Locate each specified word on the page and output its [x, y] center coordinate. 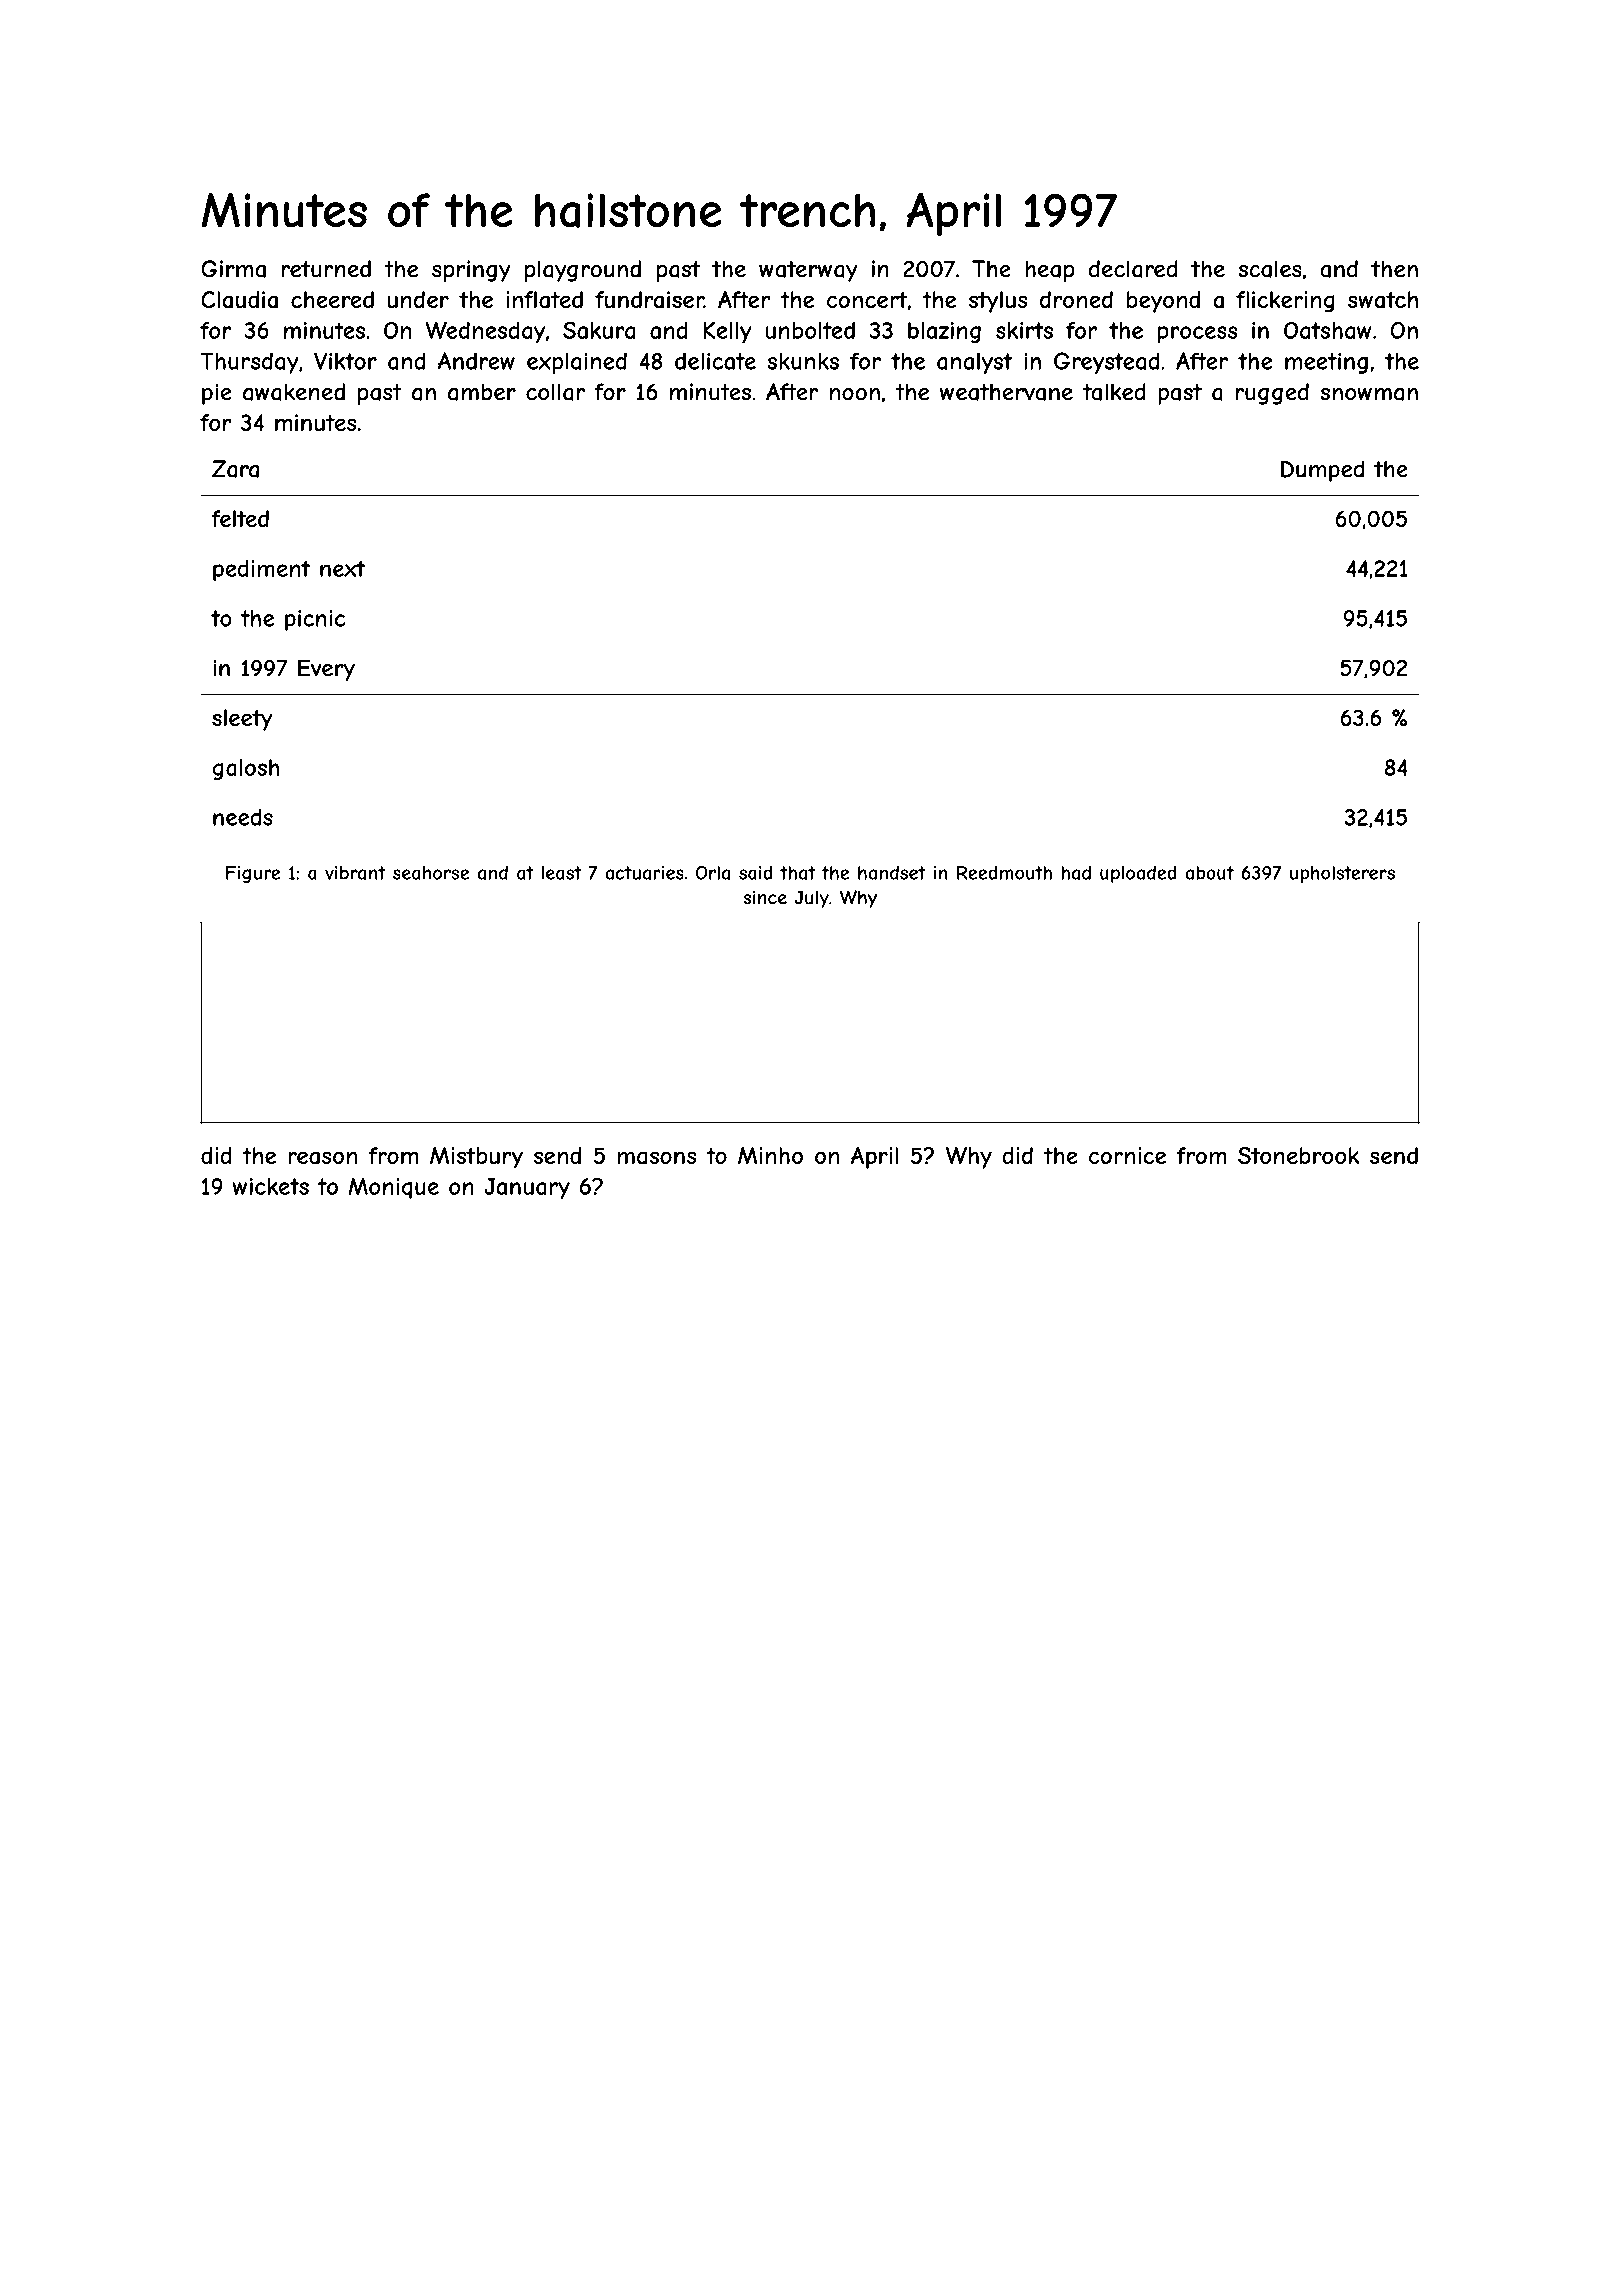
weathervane [1006, 392]
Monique [394, 1188]
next [342, 568]
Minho [770, 1155]
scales [1270, 269]
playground [583, 271]
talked [1114, 392]
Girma [233, 269]
